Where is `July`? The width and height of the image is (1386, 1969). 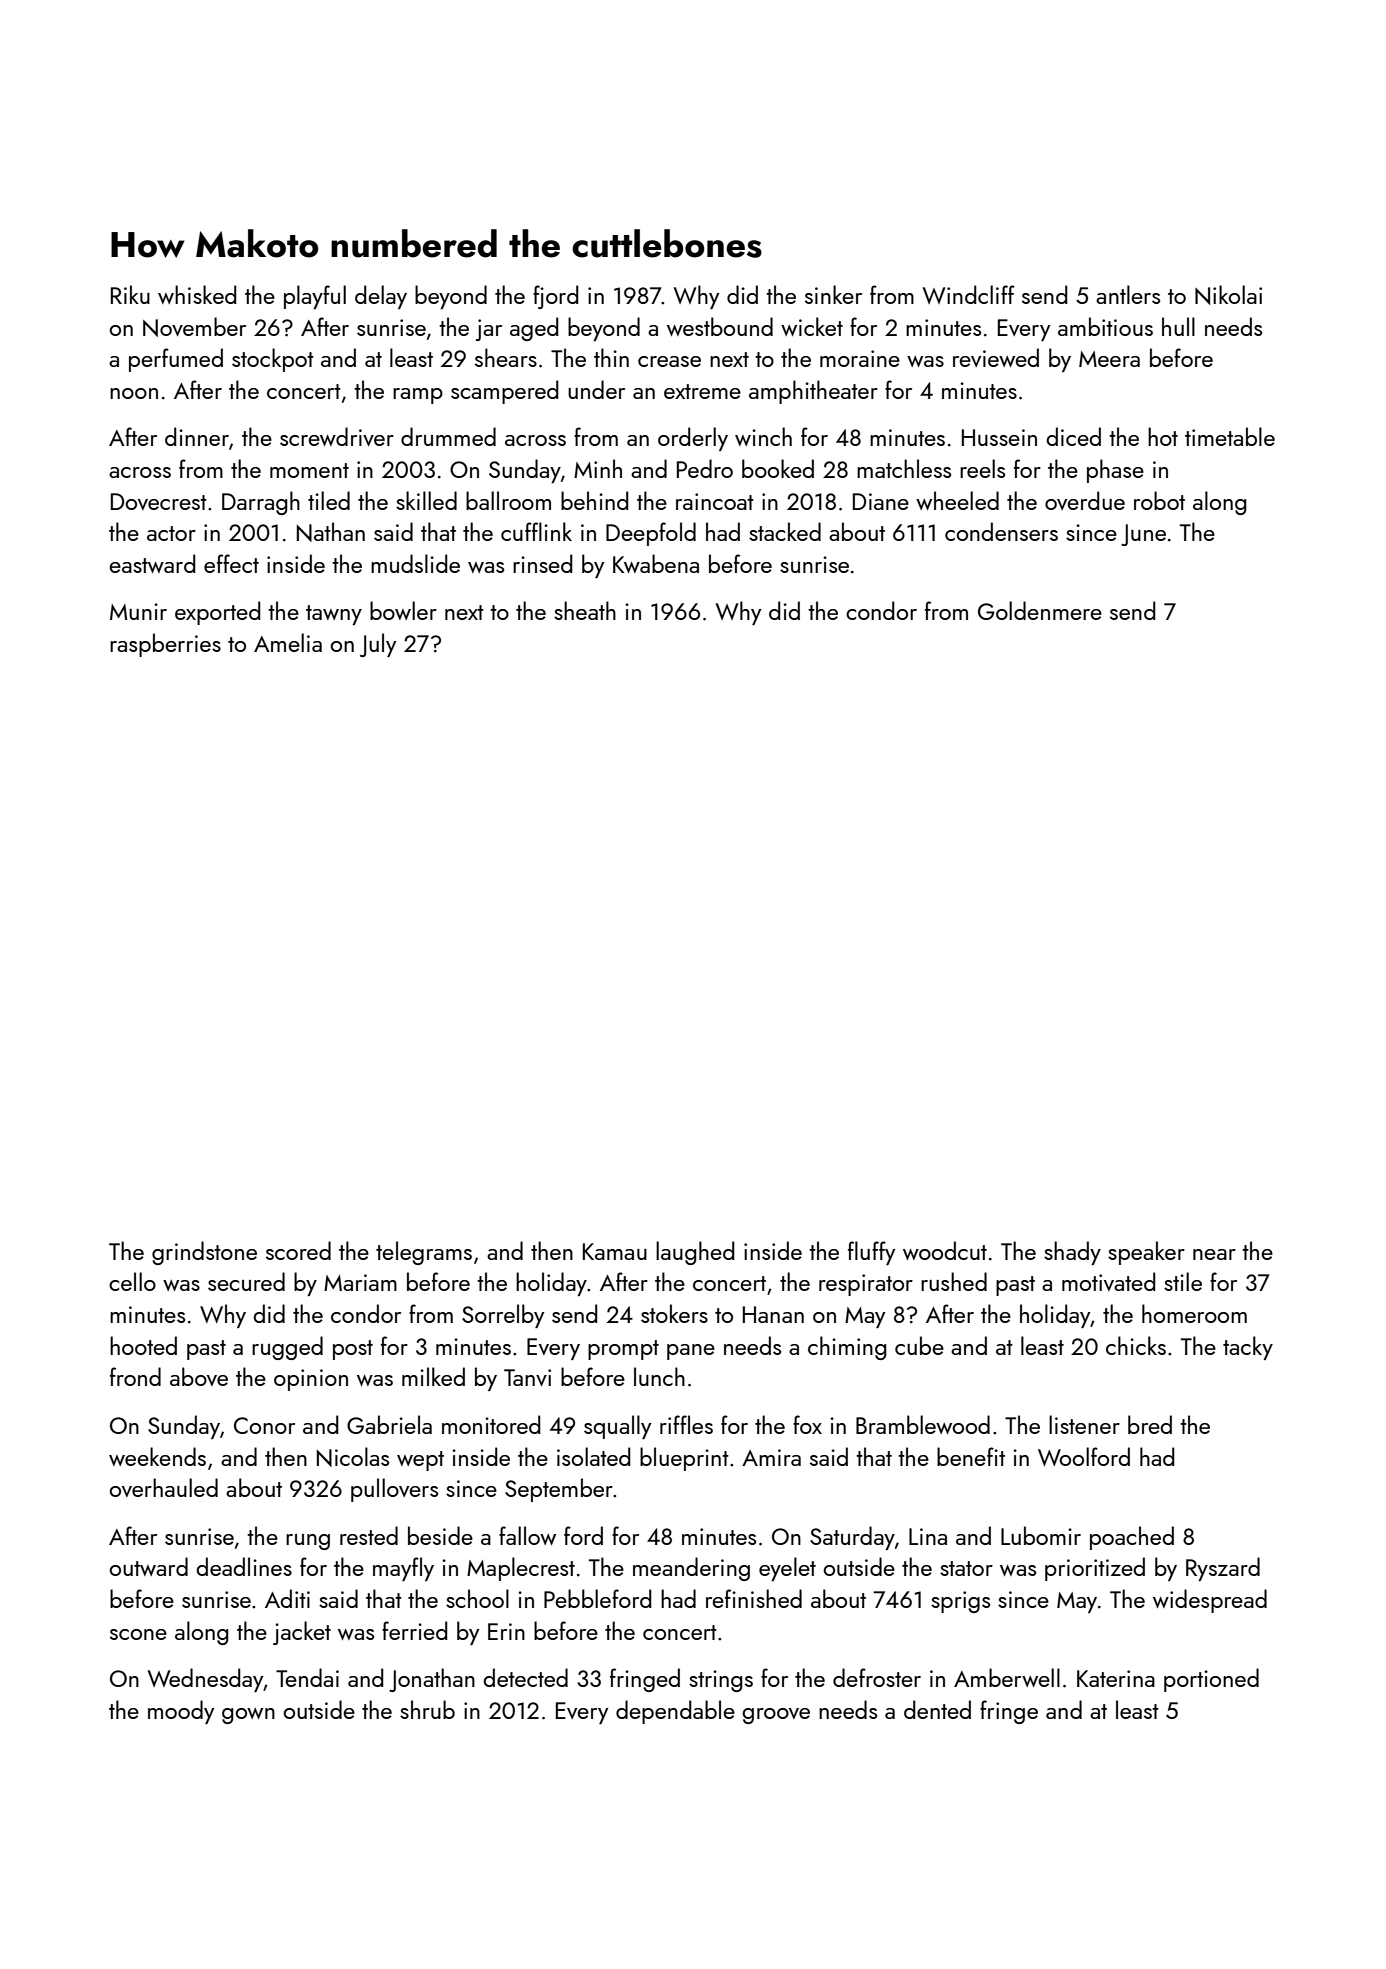 July is located at coordinates (378, 645).
